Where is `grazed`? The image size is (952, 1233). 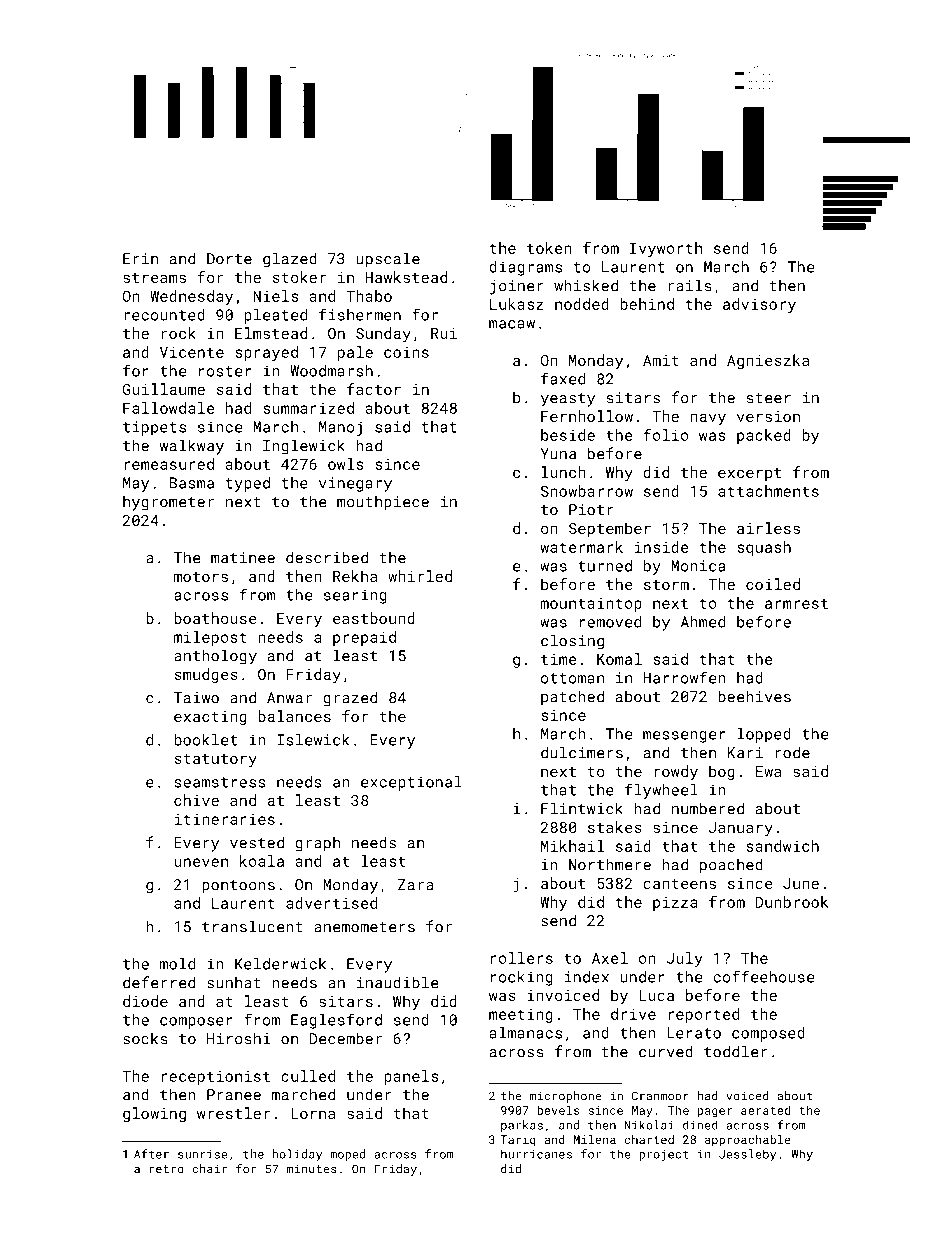
grazed is located at coordinates (350, 699).
